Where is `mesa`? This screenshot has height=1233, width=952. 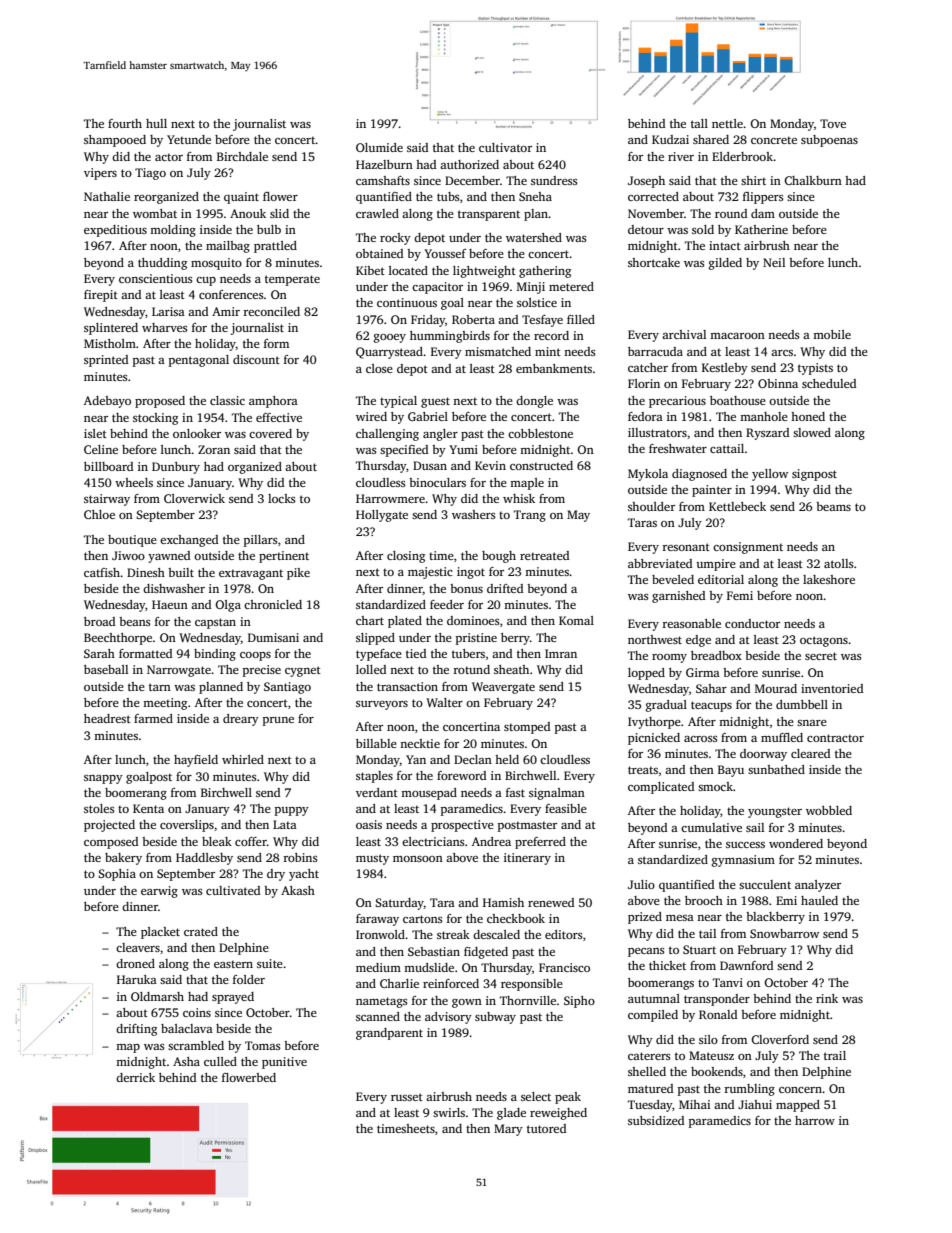 mesa is located at coordinates (680, 918).
